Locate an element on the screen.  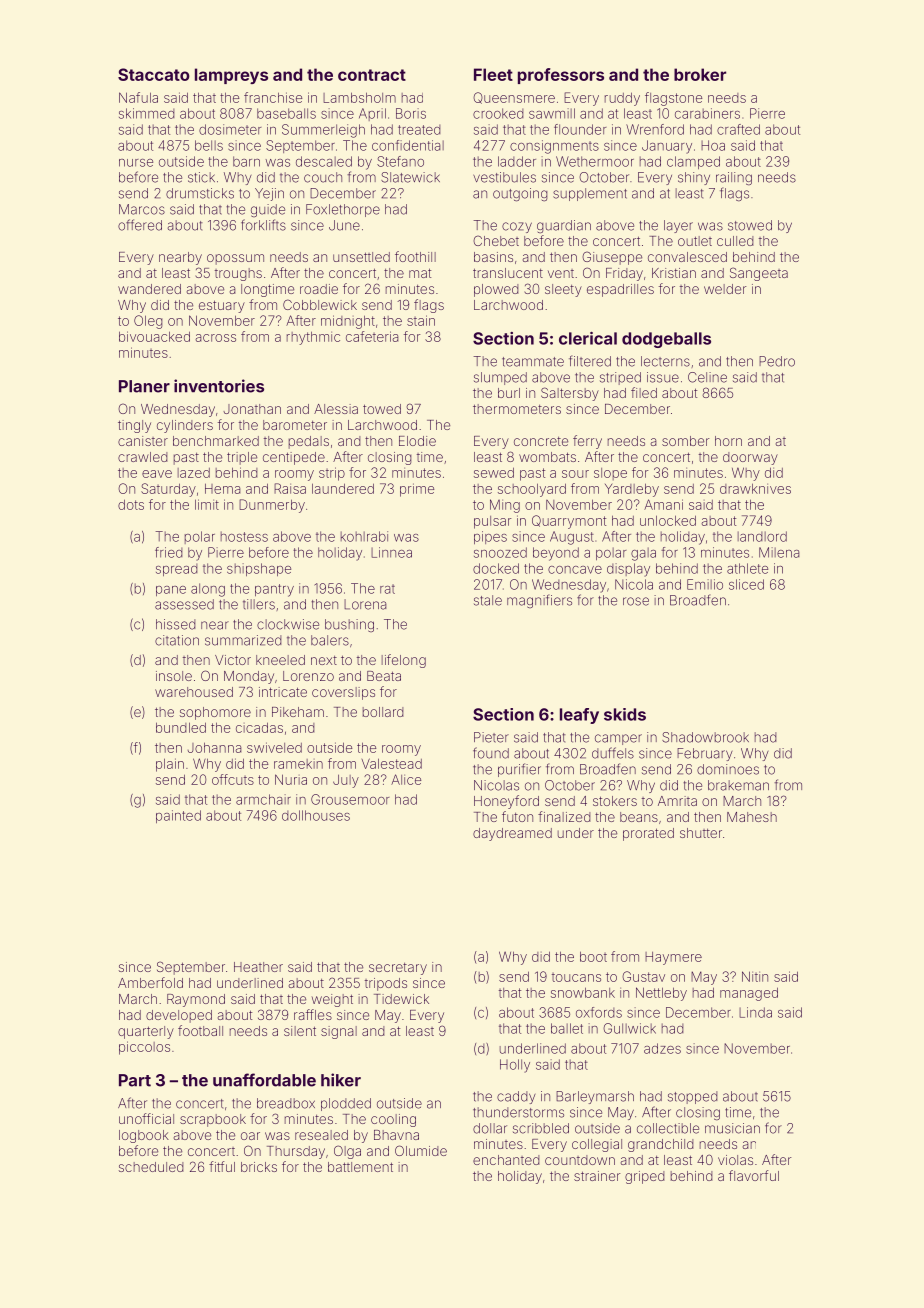
culled is located at coordinates (735, 241).
